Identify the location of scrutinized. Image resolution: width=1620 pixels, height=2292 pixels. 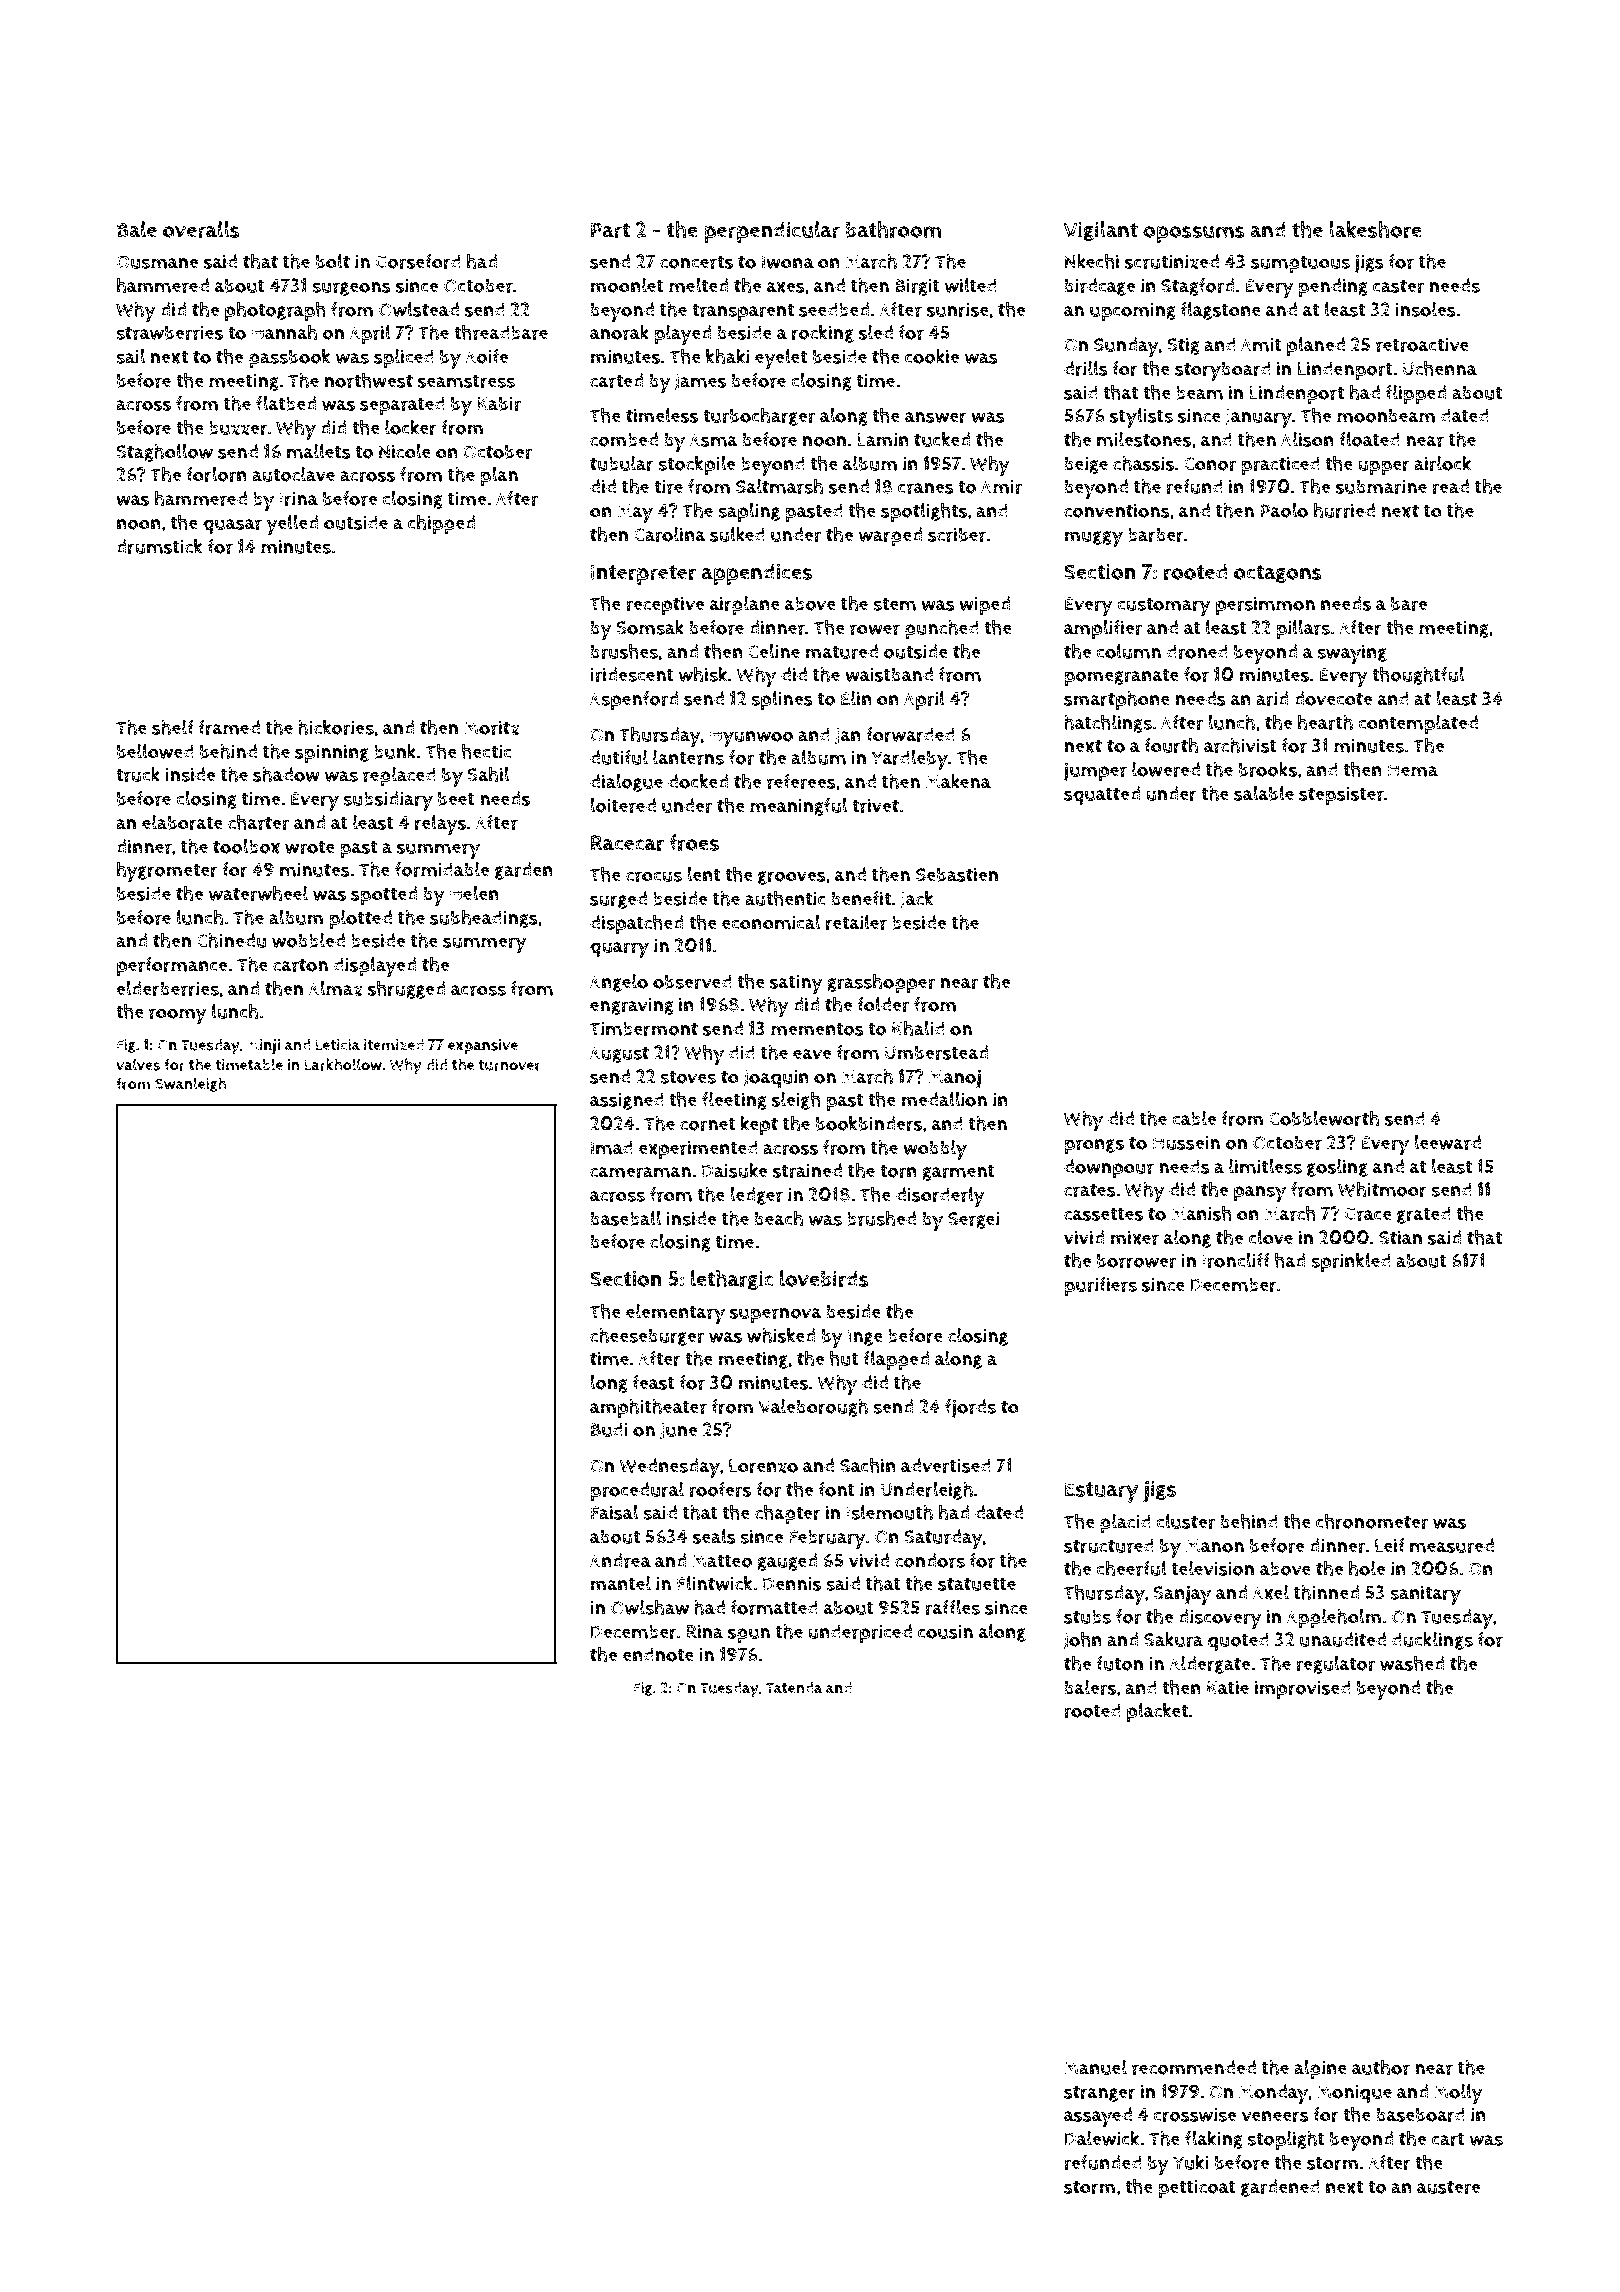
(1172, 261).
